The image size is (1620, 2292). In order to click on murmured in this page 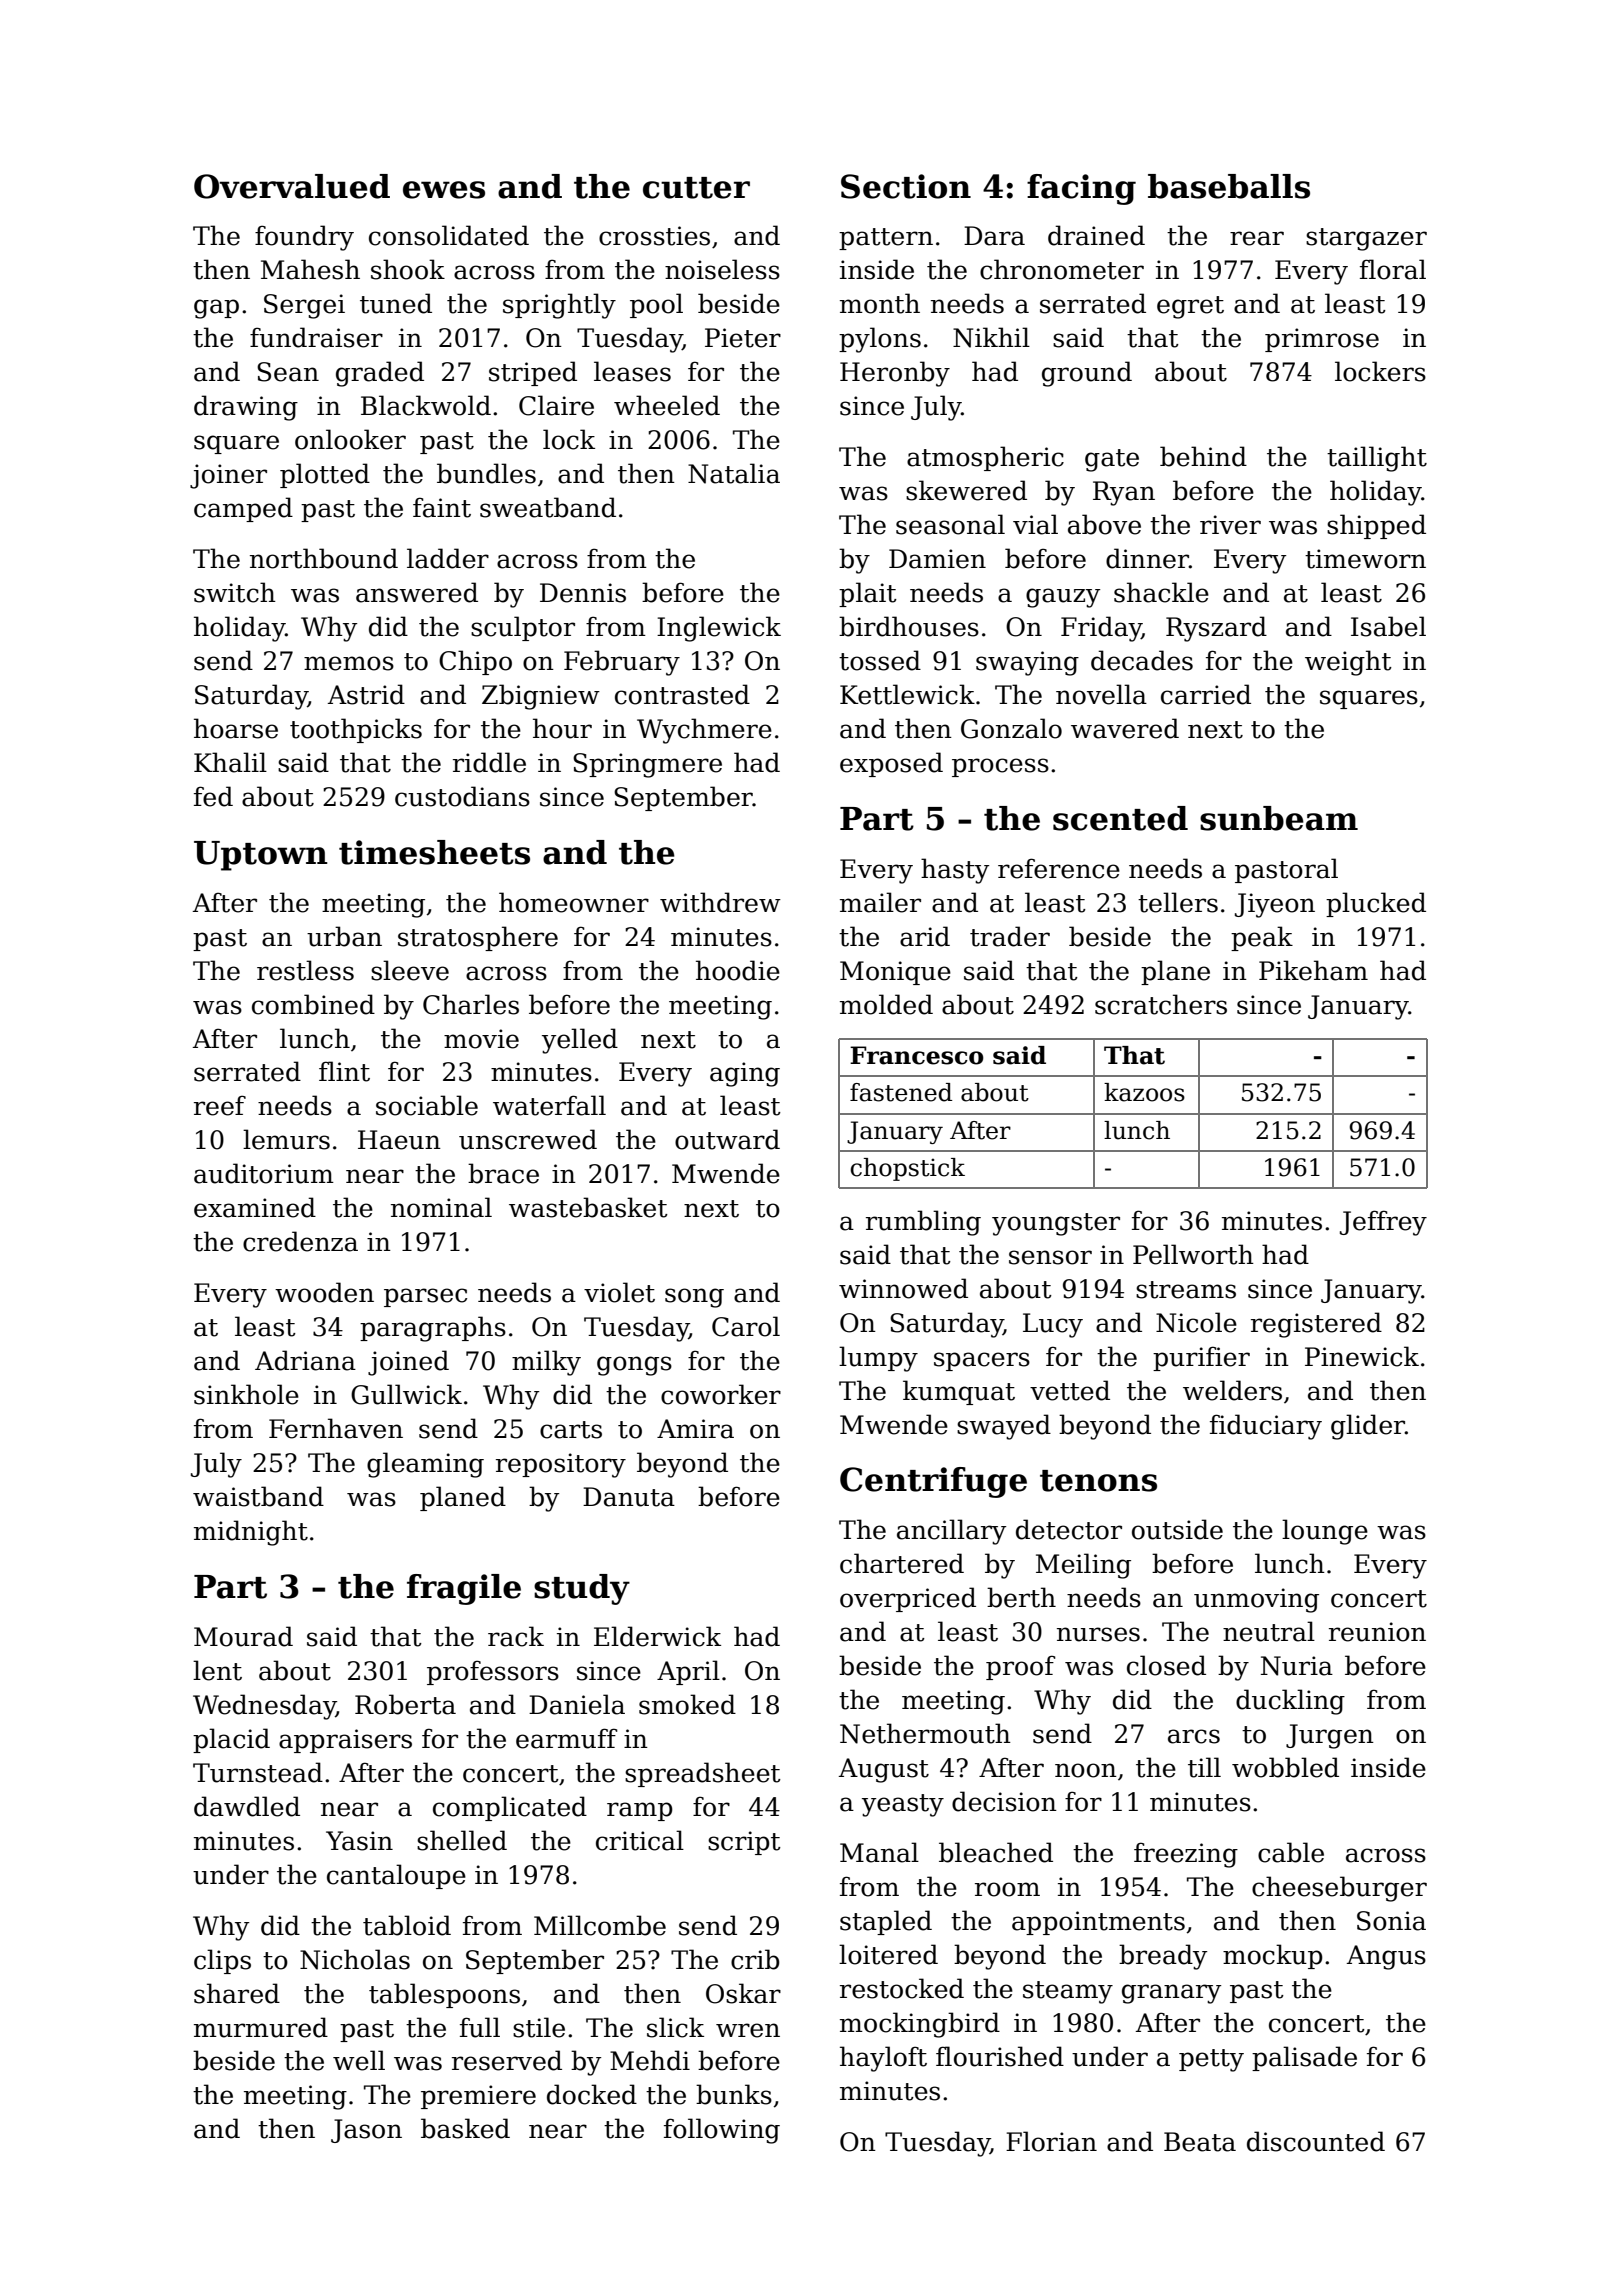, I will do `click(261, 2027)`.
